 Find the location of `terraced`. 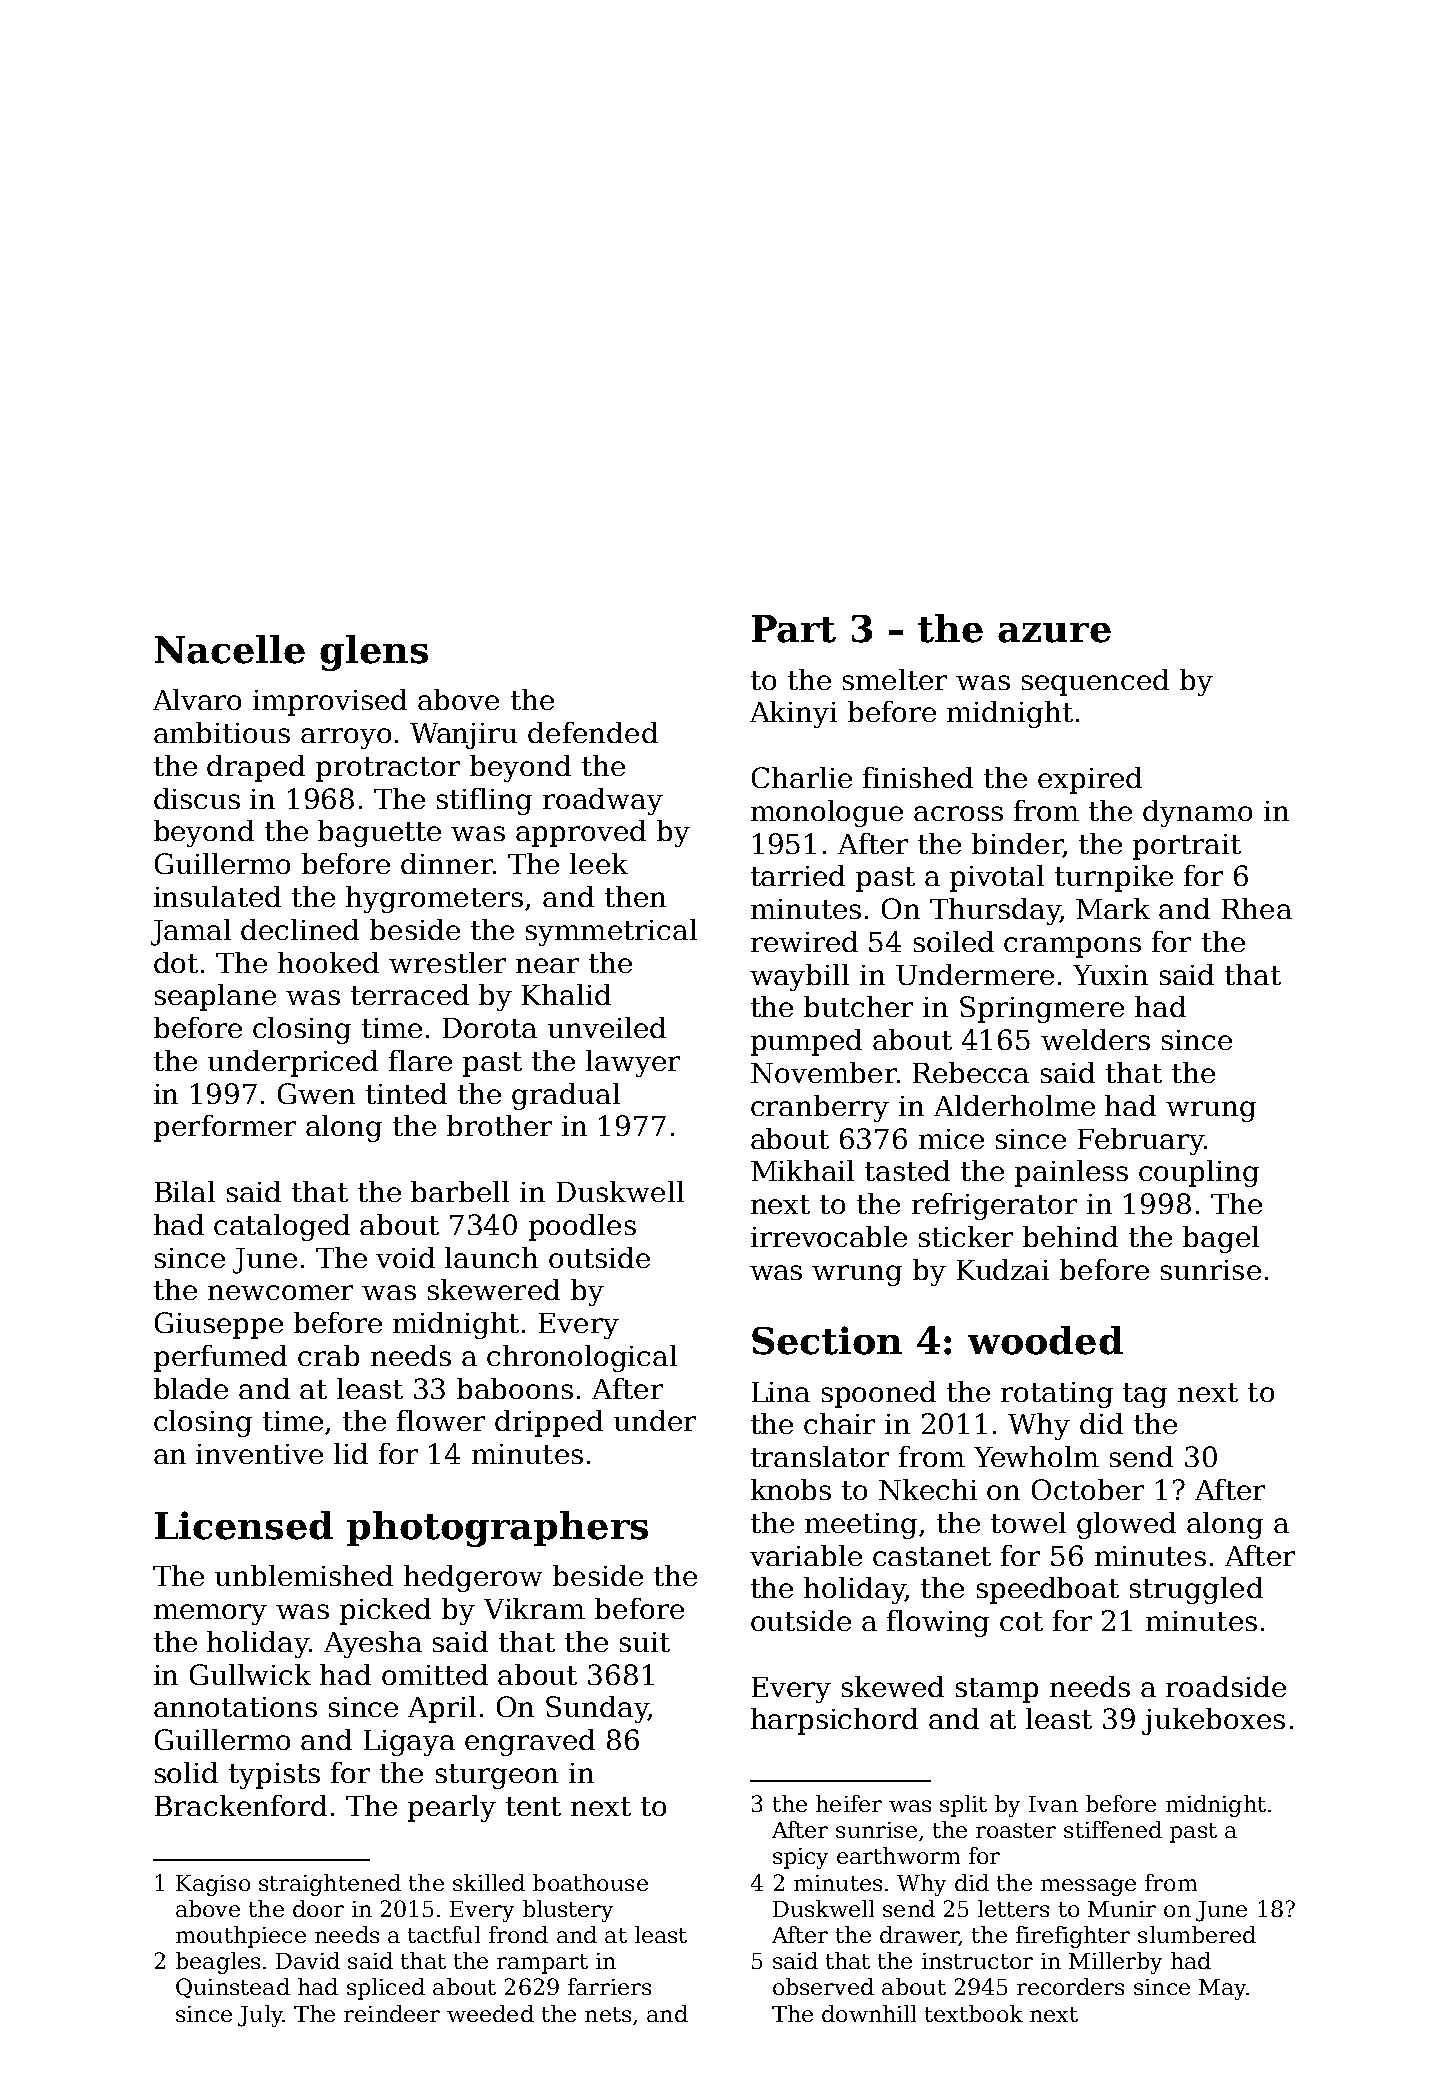

terraced is located at coordinates (410, 994).
